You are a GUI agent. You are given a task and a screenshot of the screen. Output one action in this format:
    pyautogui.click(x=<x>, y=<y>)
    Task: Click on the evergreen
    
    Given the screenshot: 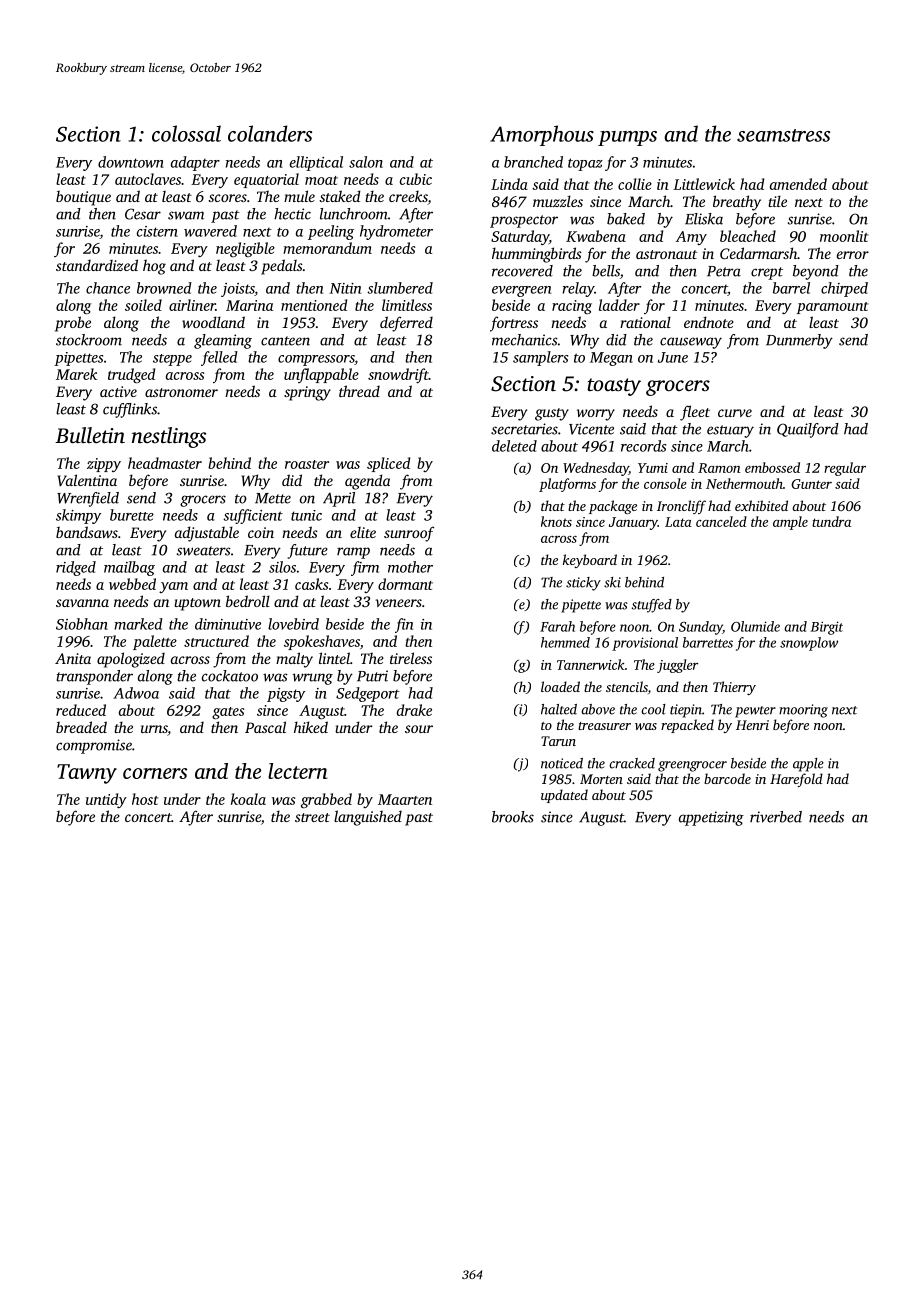 What is the action you would take?
    pyautogui.click(x=521, y=291)
